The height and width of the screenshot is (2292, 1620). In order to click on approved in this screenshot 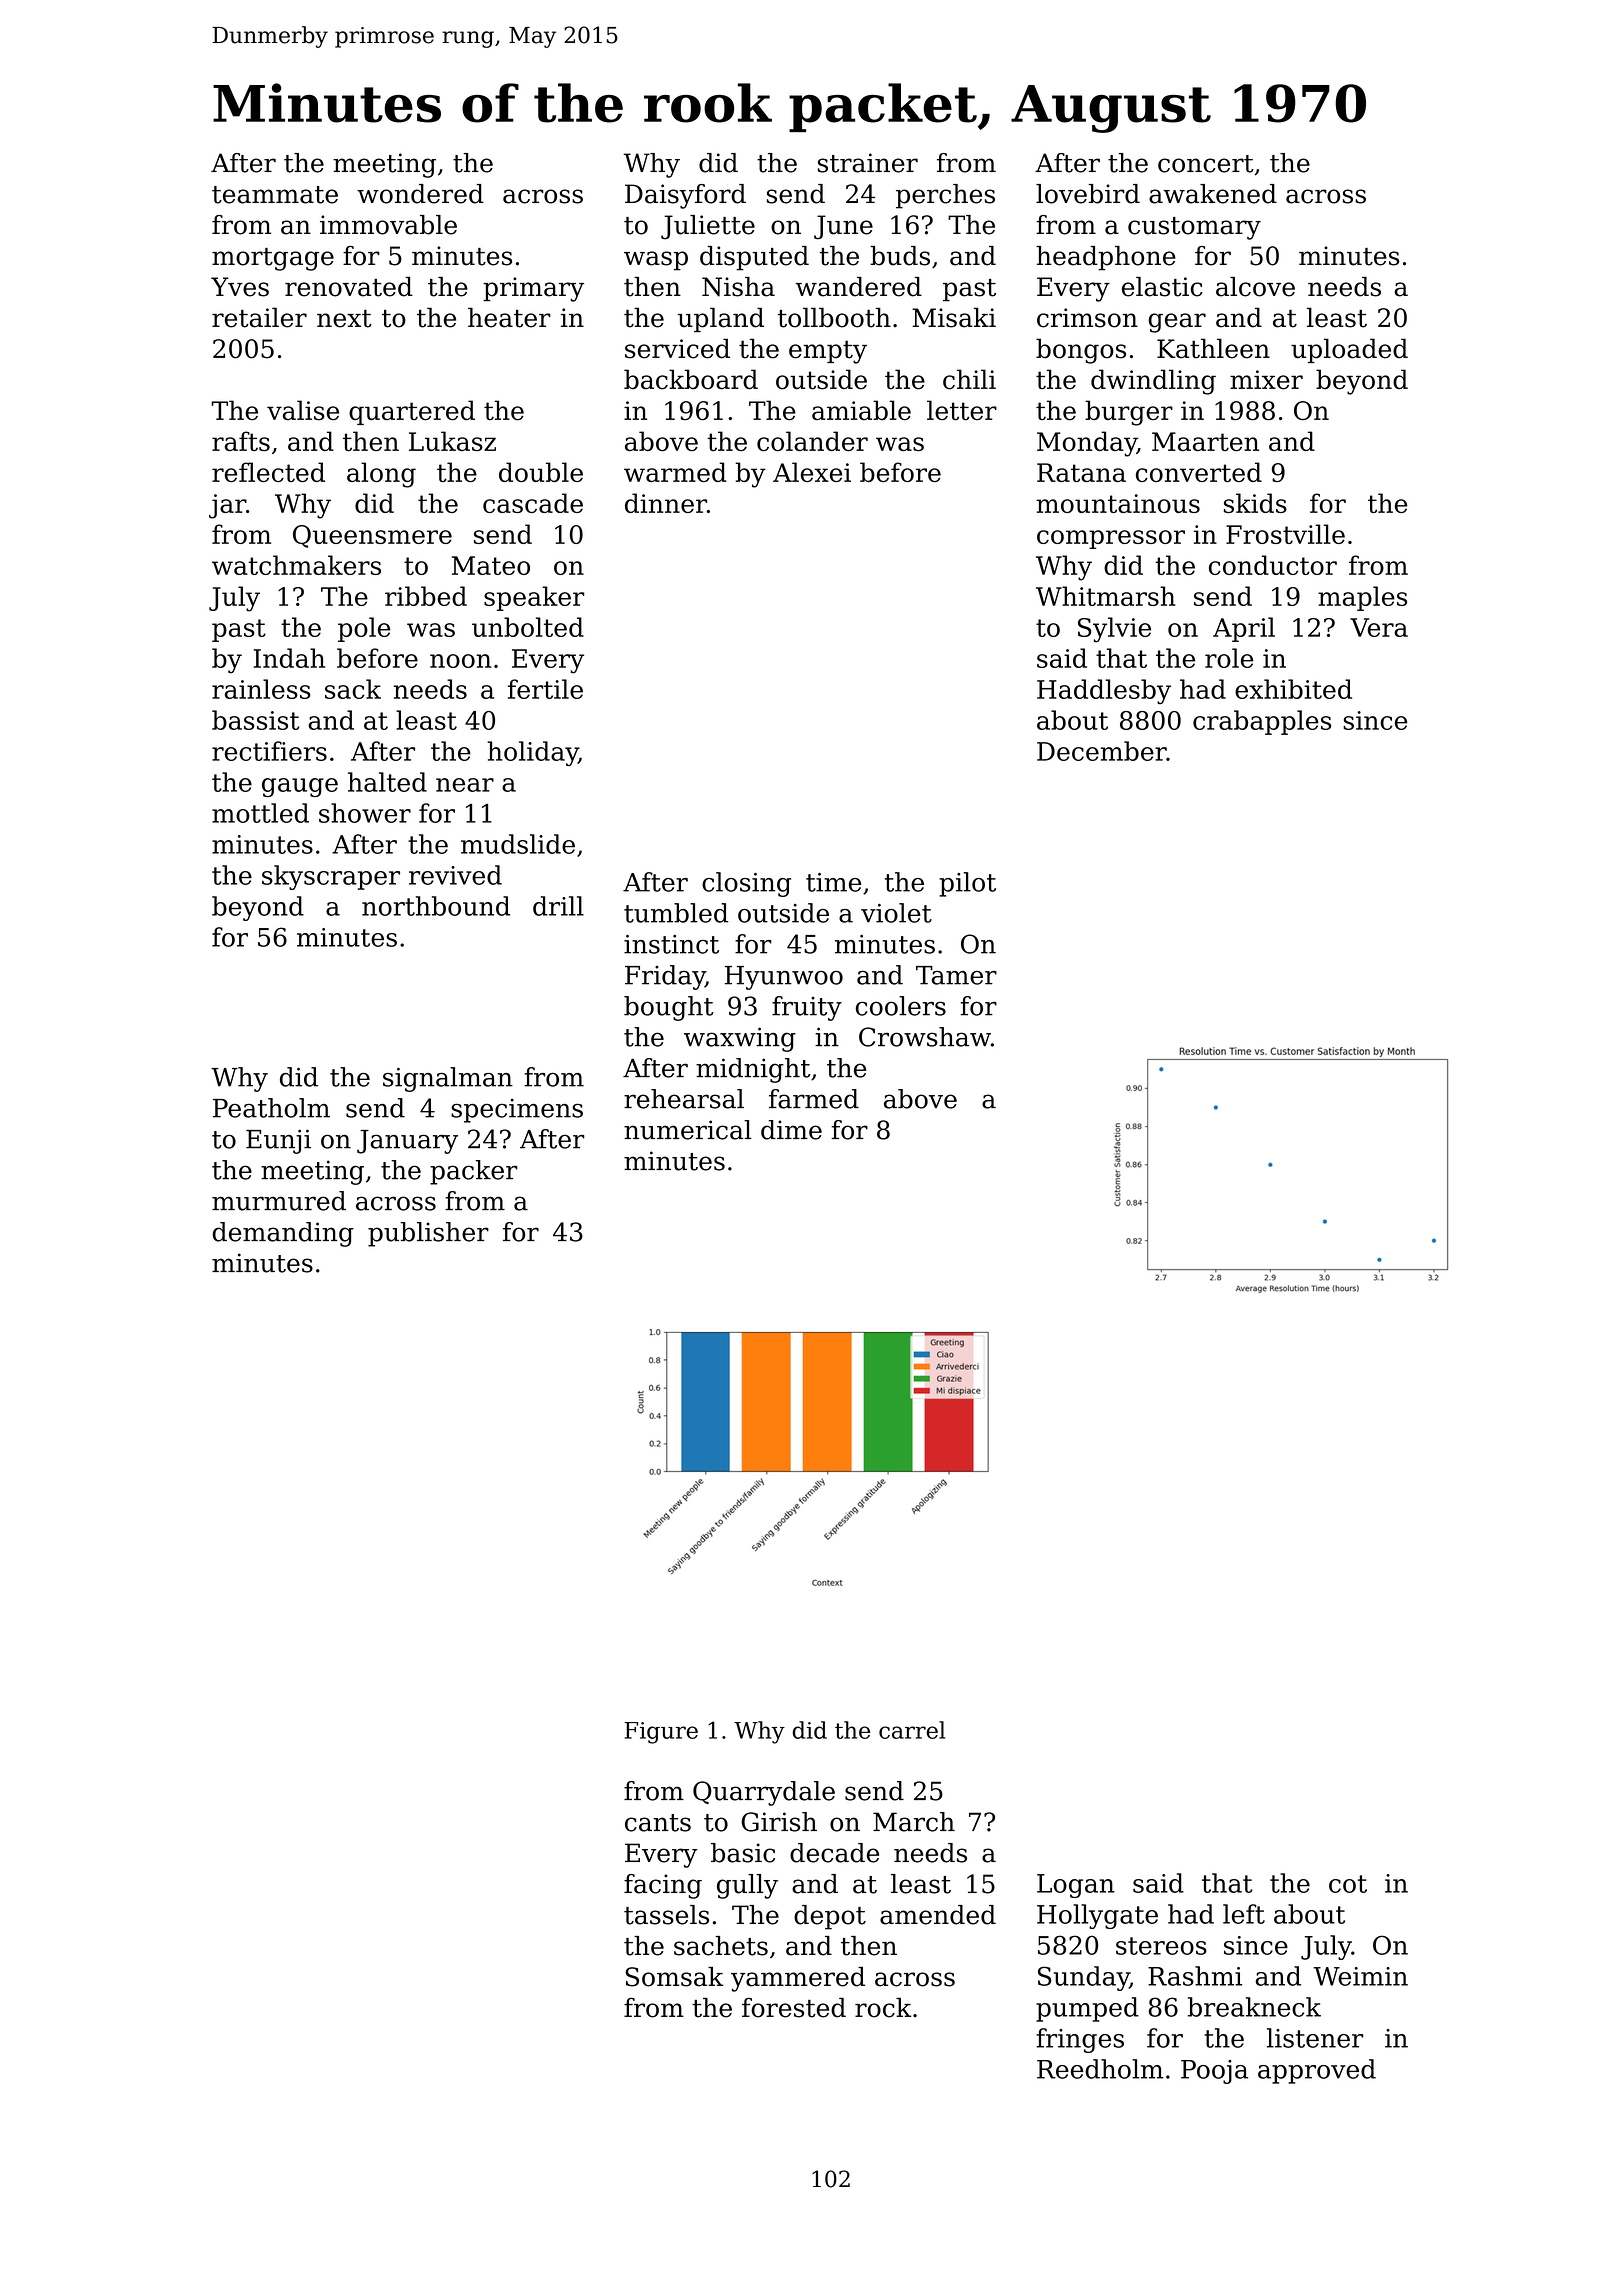, I will do `click(1317, 2071)`.
